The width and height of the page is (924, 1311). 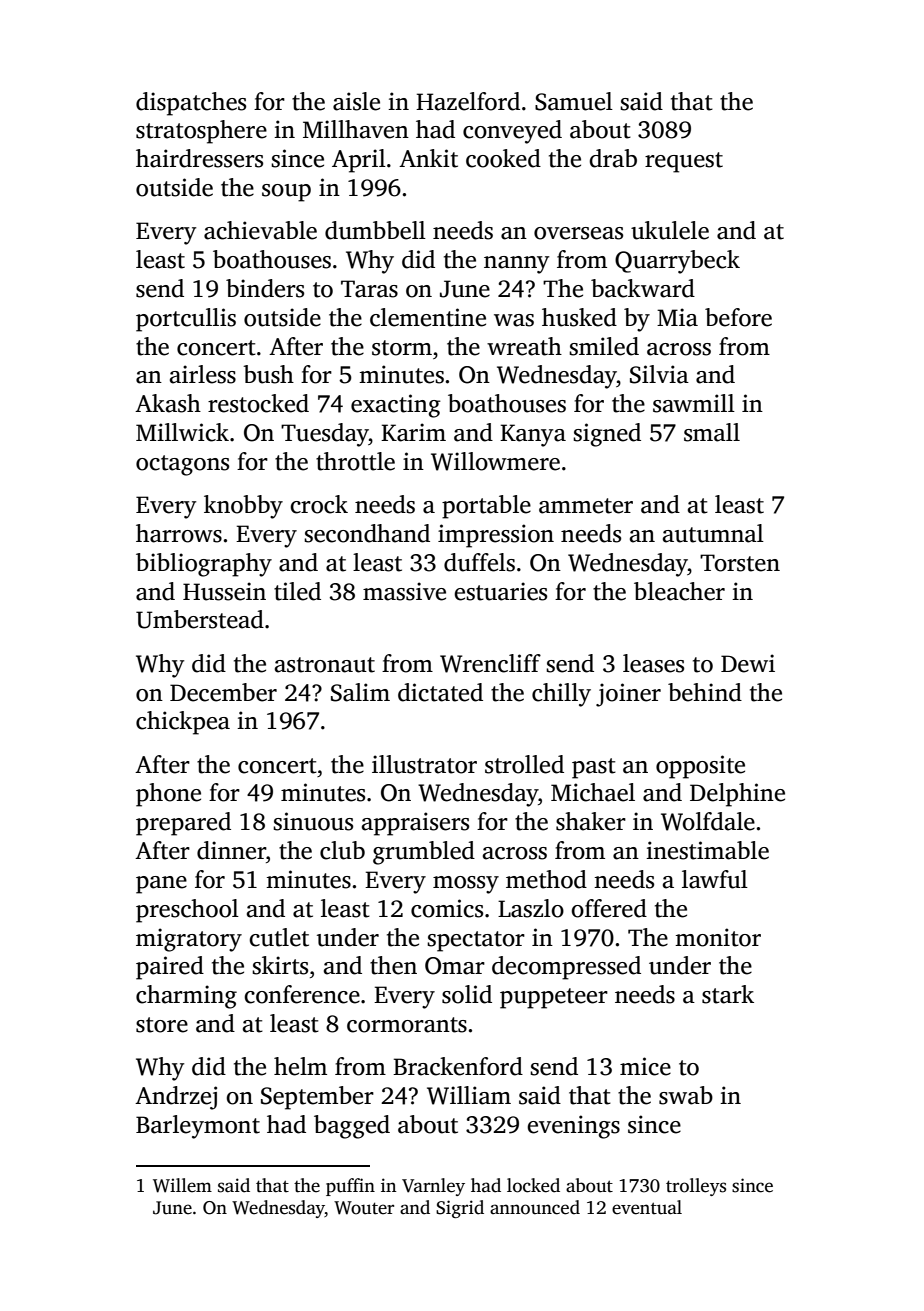 What do you see at coordinates (700, 767) in the page?
I see `opposite` at bounding box center [700, 767].
